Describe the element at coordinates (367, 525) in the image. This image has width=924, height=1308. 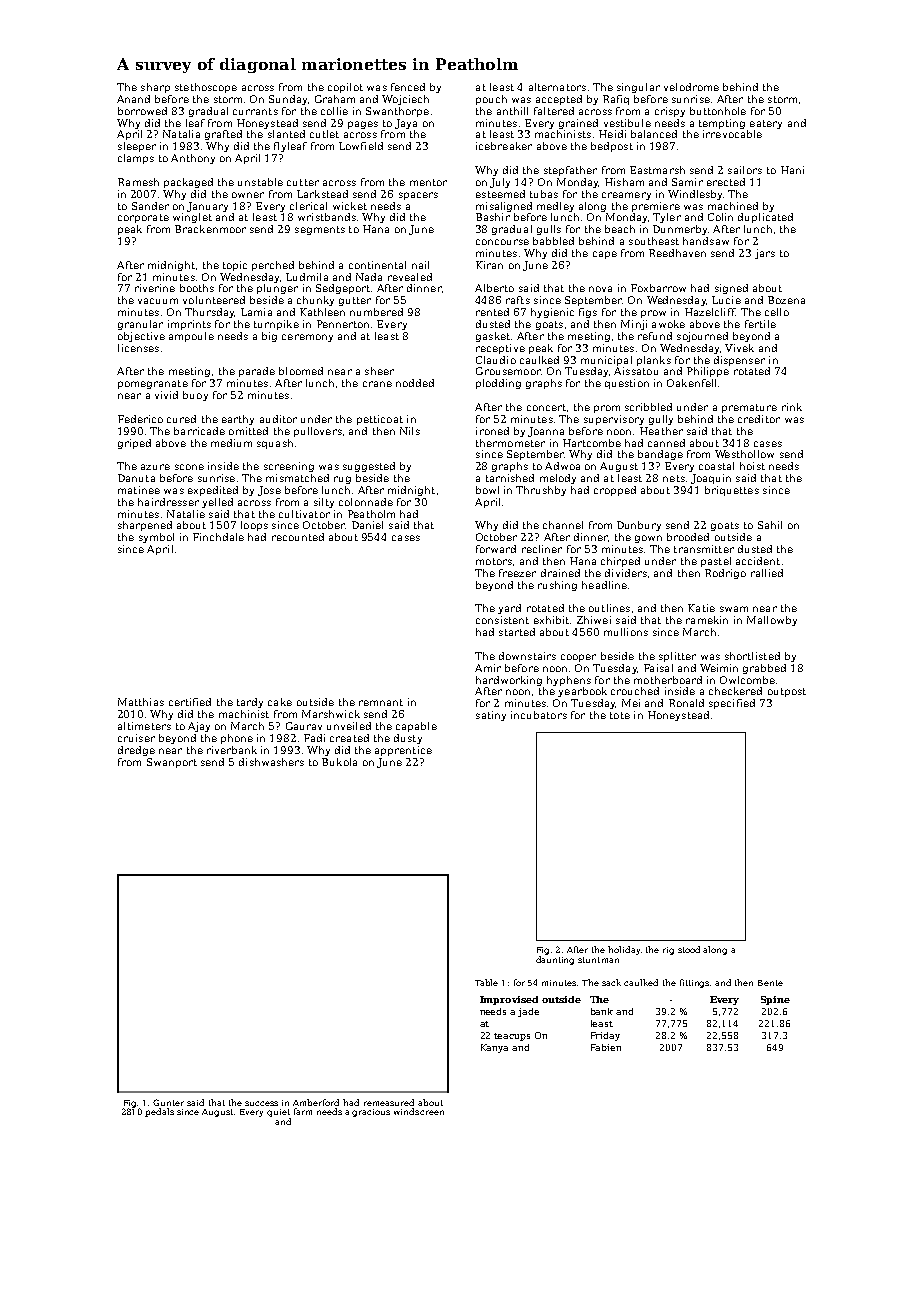
I see `Daniel` at that location.
